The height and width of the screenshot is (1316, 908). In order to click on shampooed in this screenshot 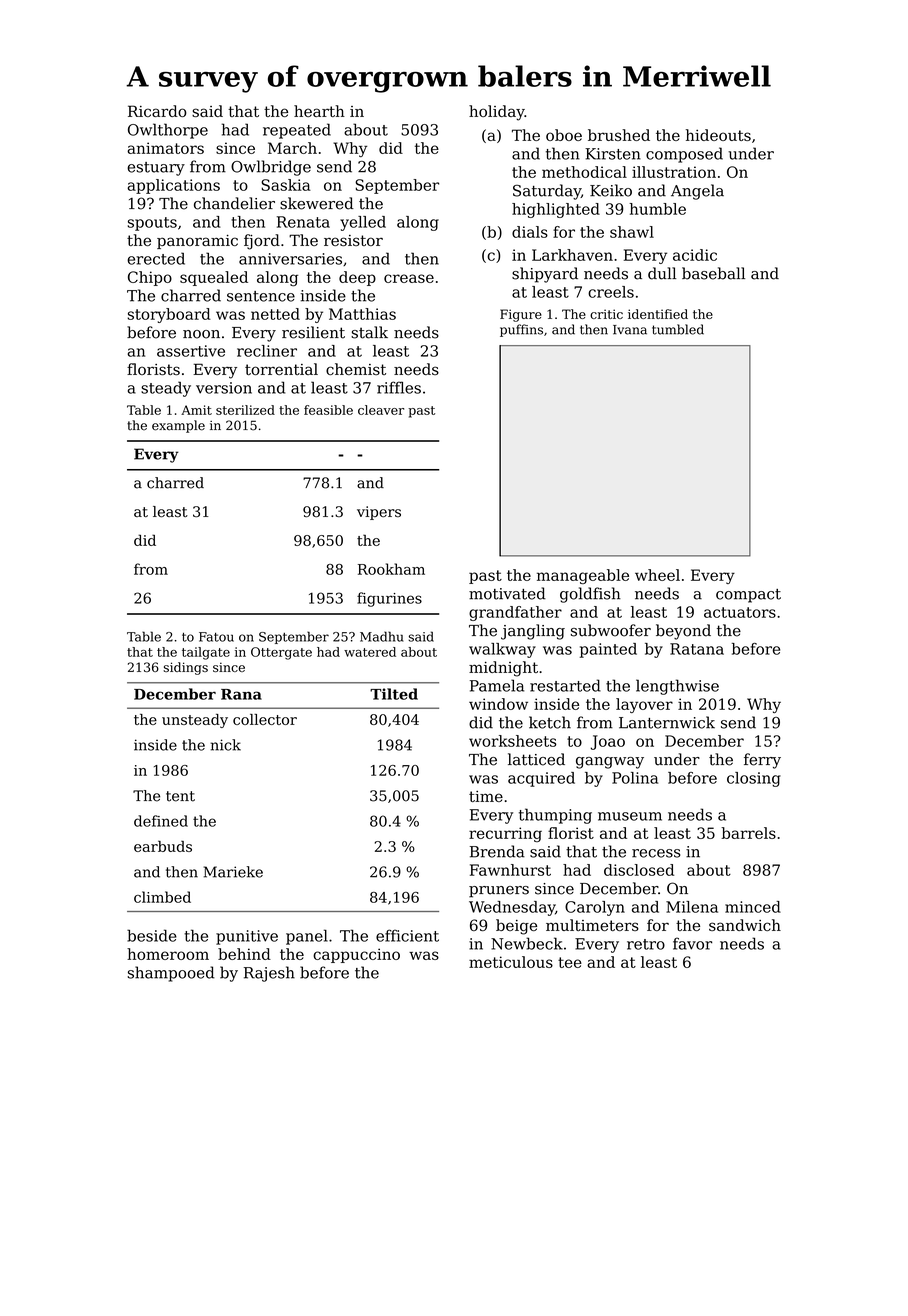, I will do `click(171, 974)`.
